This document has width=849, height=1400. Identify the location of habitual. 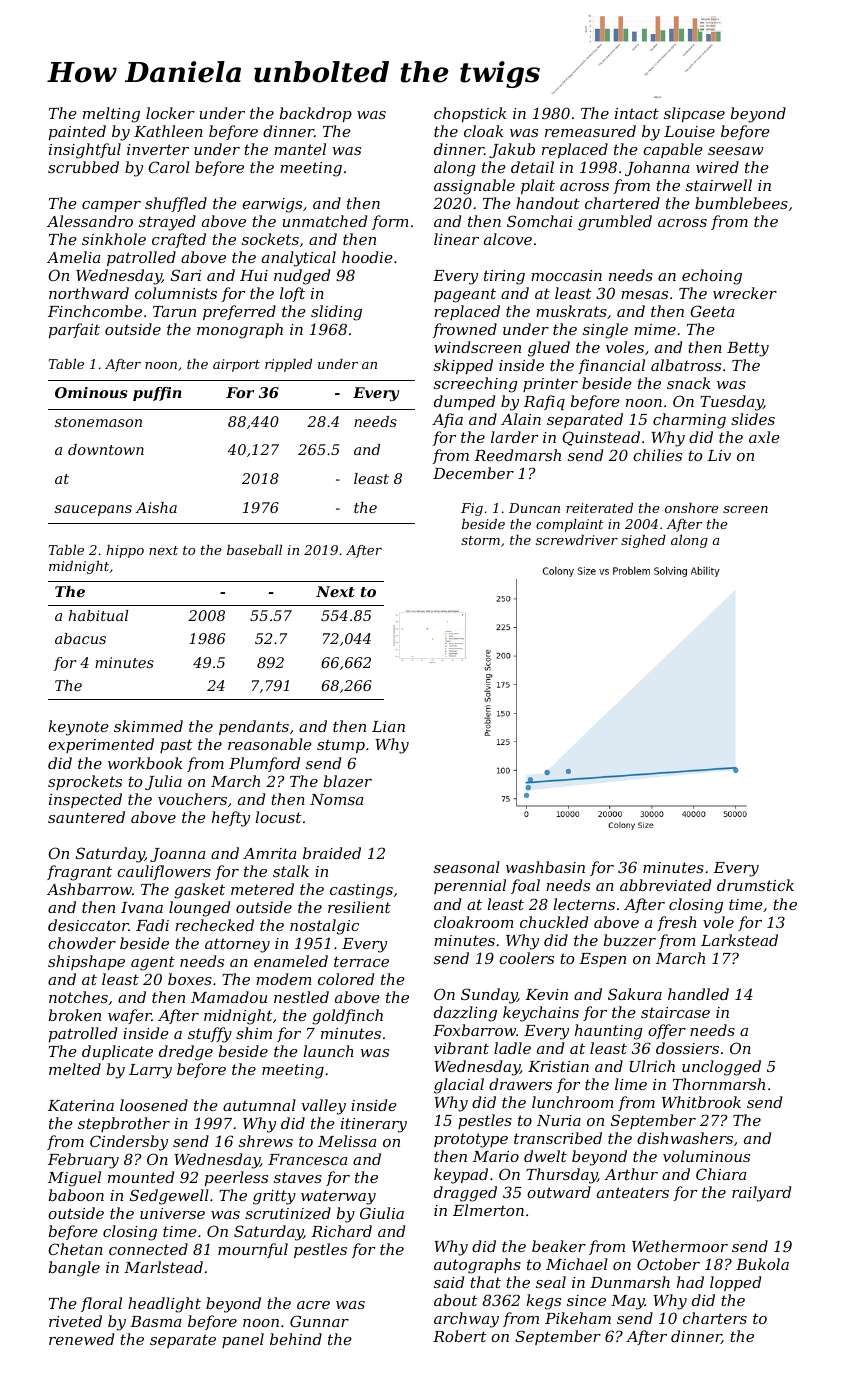
(98, 615).
